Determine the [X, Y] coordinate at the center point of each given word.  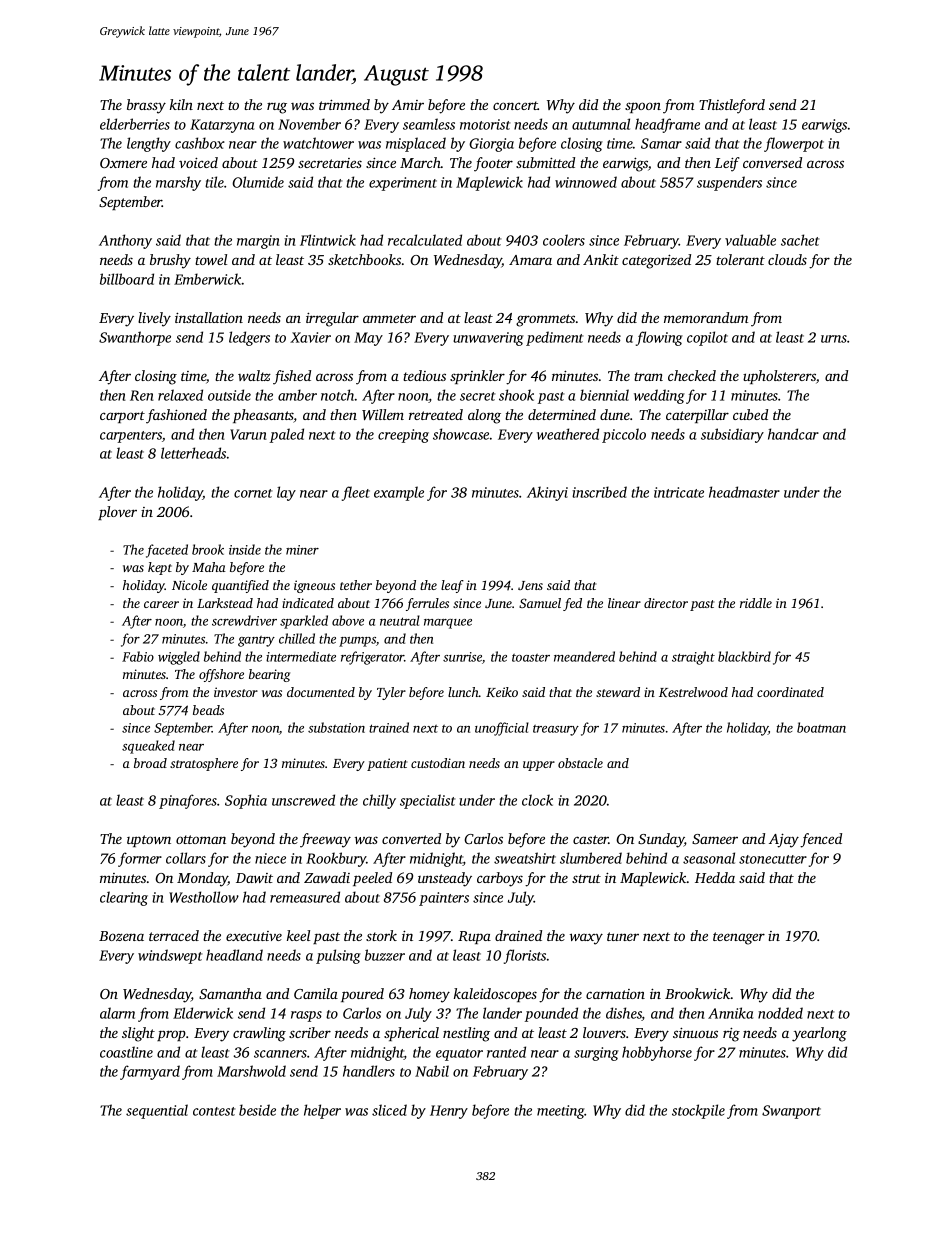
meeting [561, 1112]
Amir [408, 105]
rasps [306, 1016]
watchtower [318, 143]
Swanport [791, 1112]
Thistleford [732, 106]
